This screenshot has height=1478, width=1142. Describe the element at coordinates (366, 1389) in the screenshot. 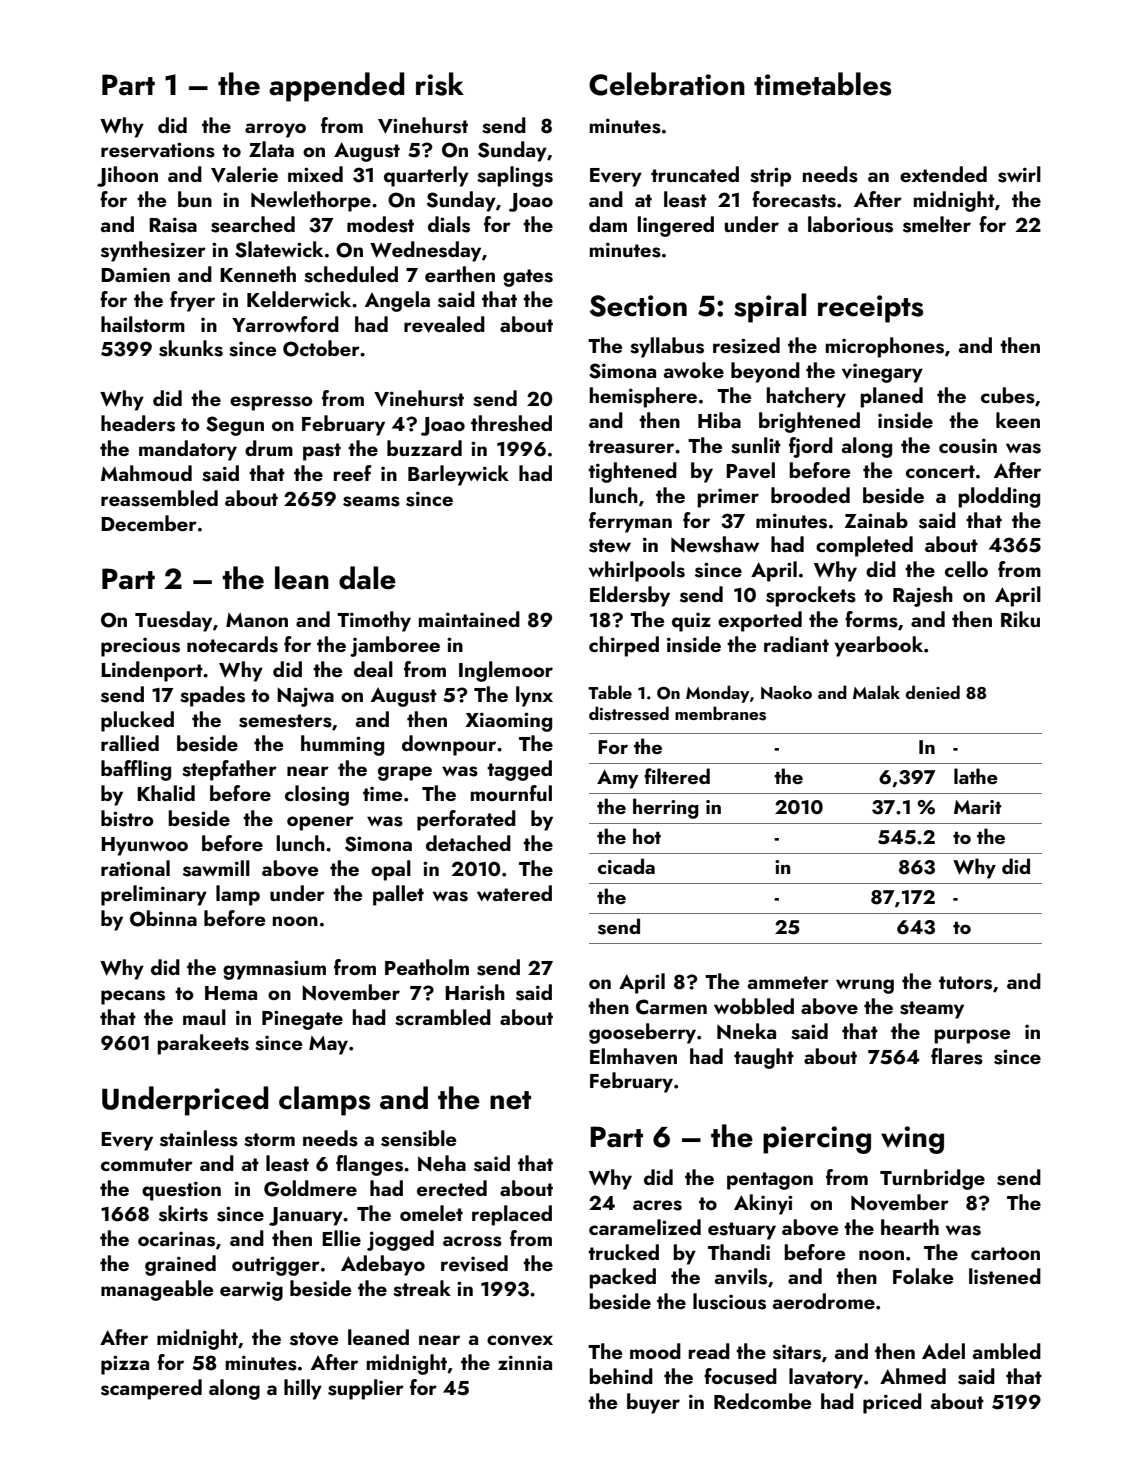

I see `supplier` at that location.
